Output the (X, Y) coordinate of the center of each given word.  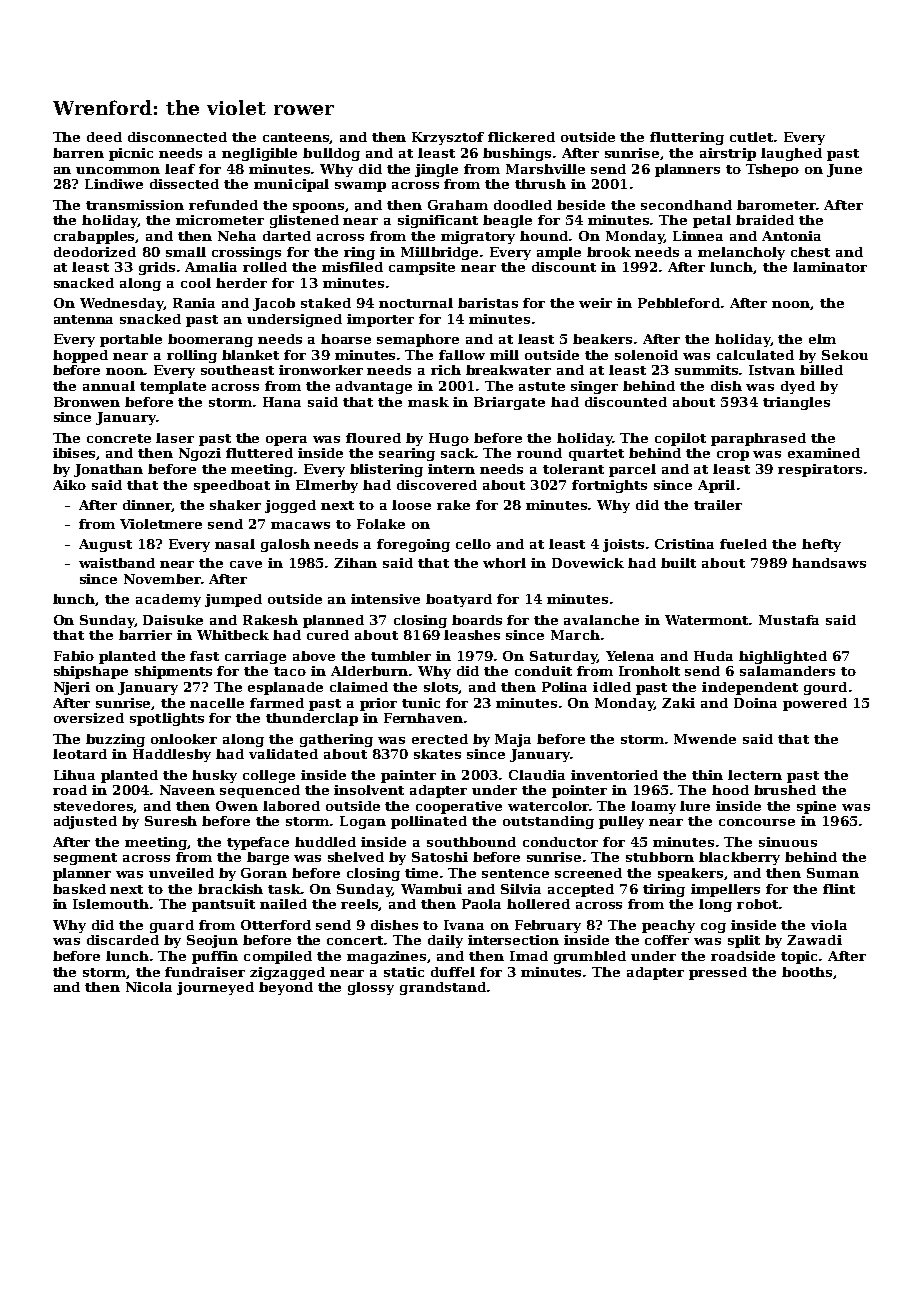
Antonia (791, 236)
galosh (285, 545)
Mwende (705, 739)
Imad (529, 956)
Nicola (149, 987)
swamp (360, 187)
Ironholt (649, 671)
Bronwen (87, 402)
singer (594, 387)
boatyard (459, 600)
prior (378, 704)
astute (542, 386)
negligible (259, 154)
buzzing (115, 740)
